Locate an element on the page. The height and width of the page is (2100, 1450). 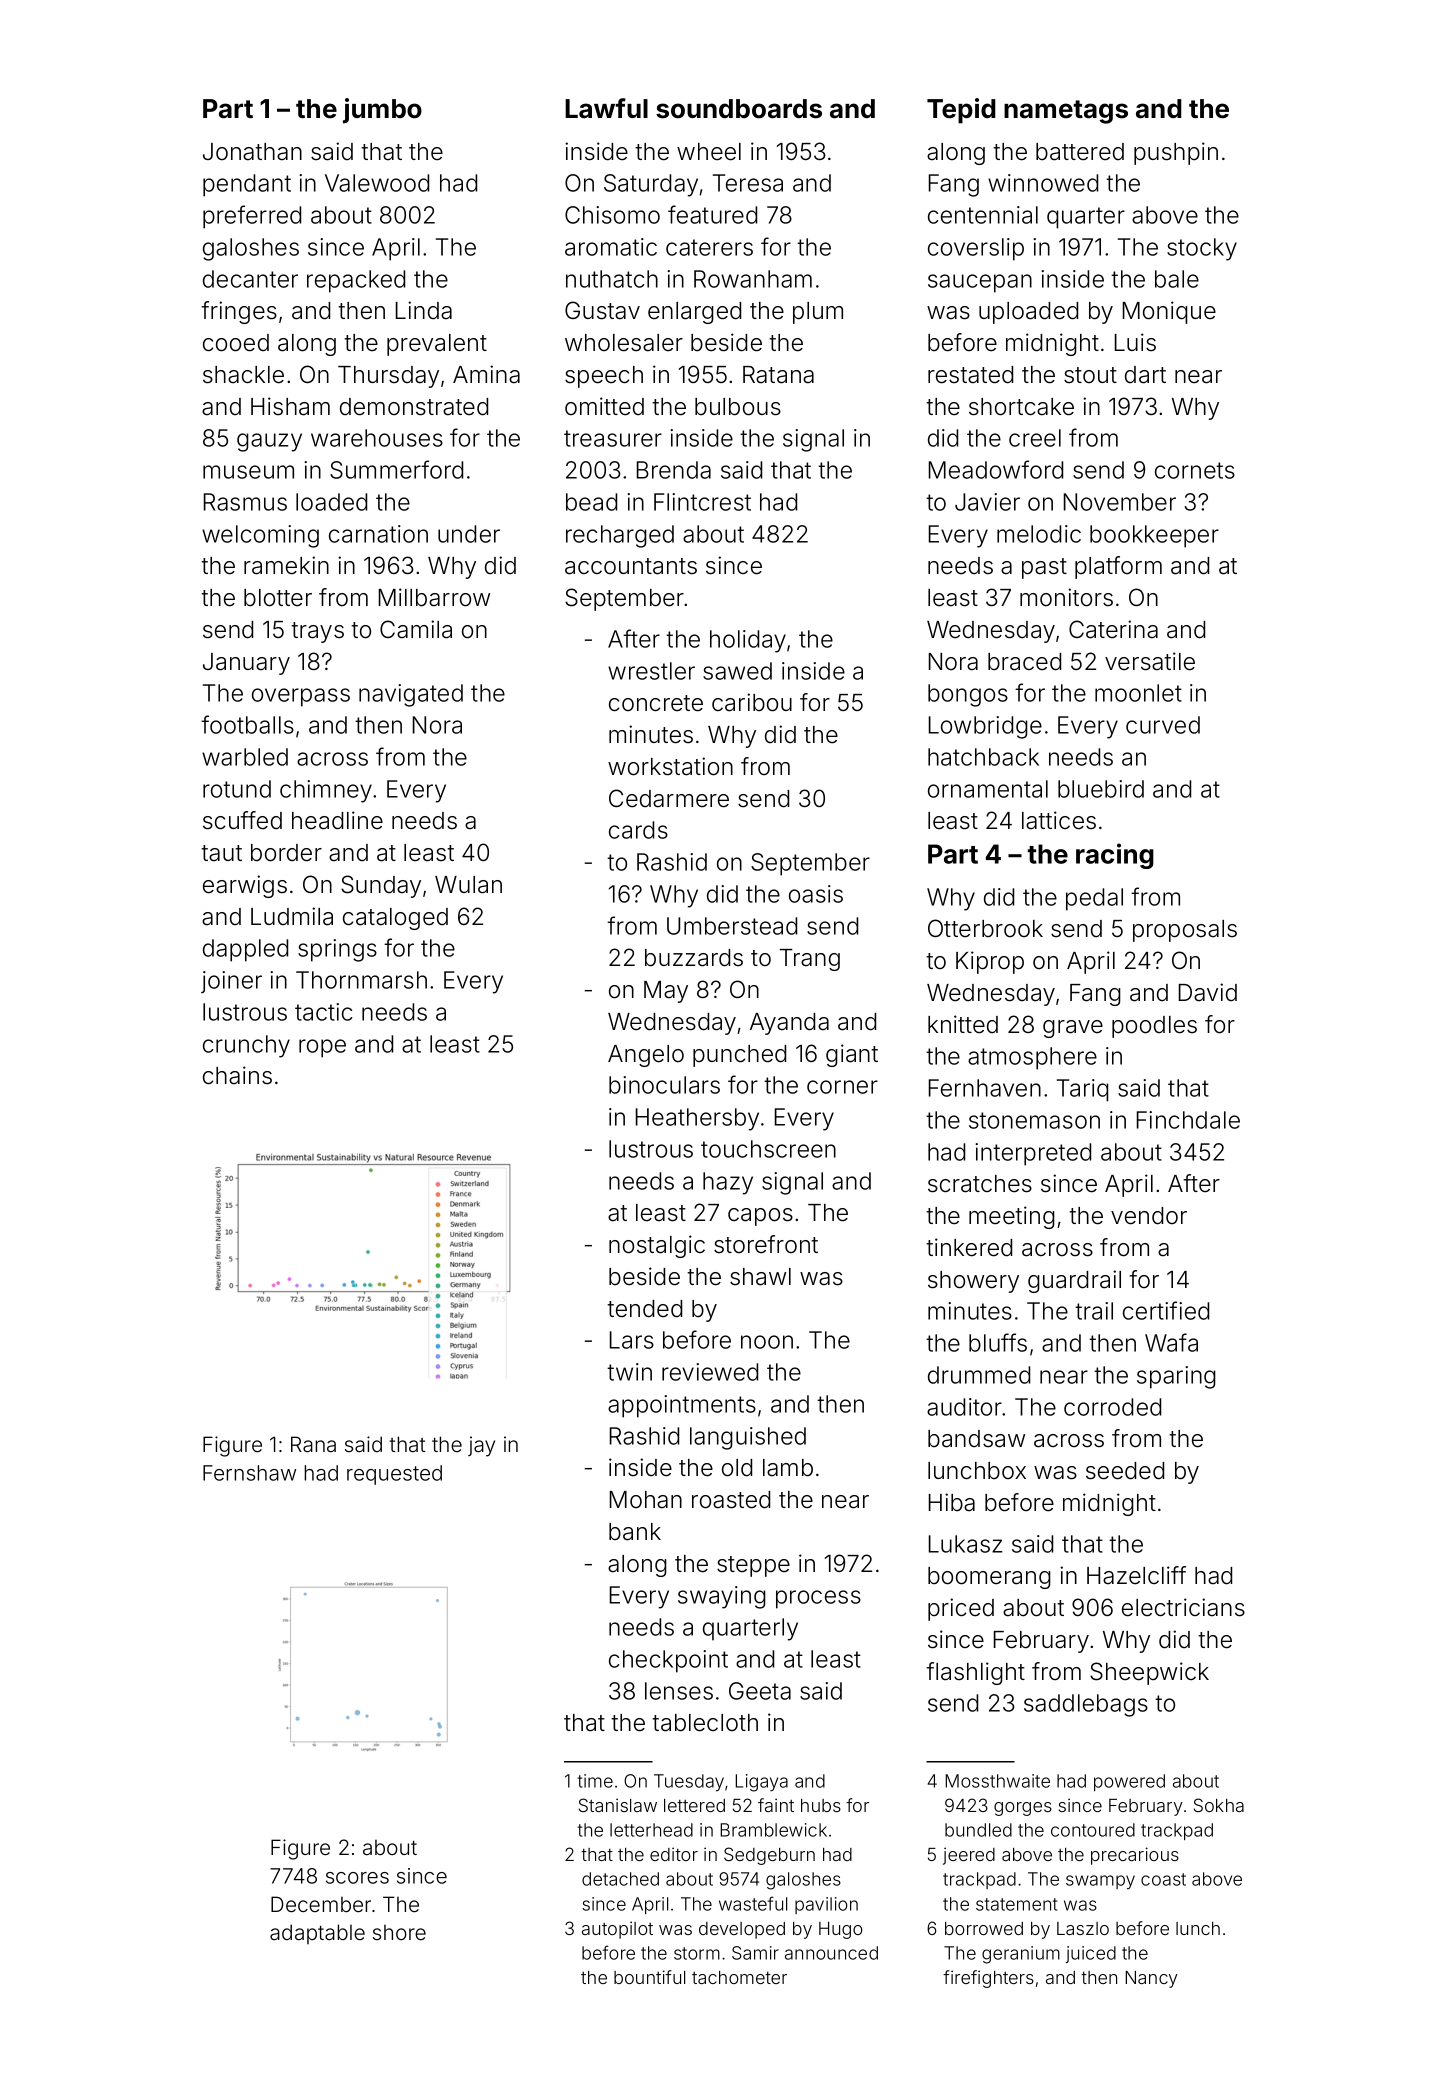
lamb is located at coordinates (788, 1468).
